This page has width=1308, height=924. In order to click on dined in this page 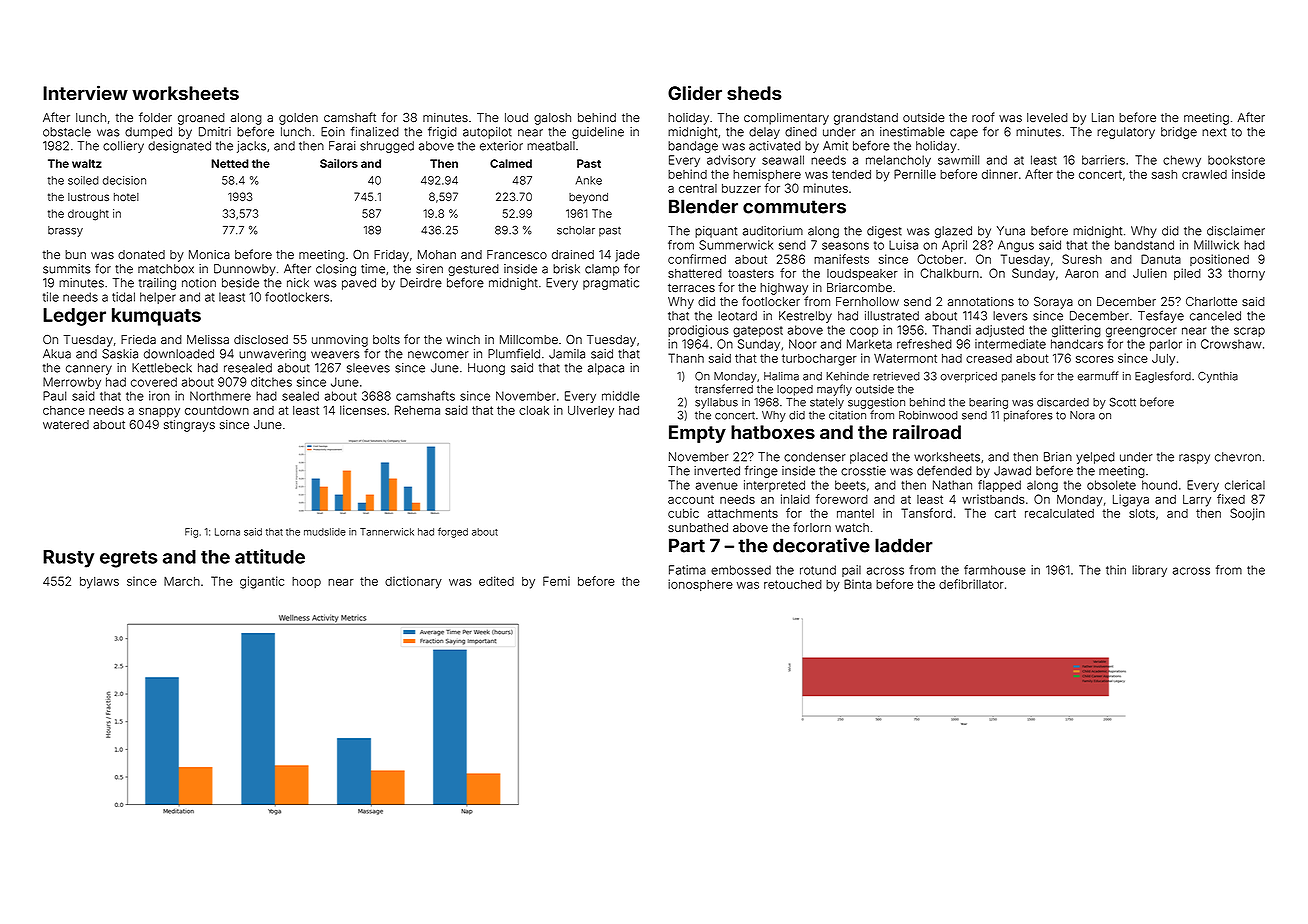, I will do `click(801, 132)`.
